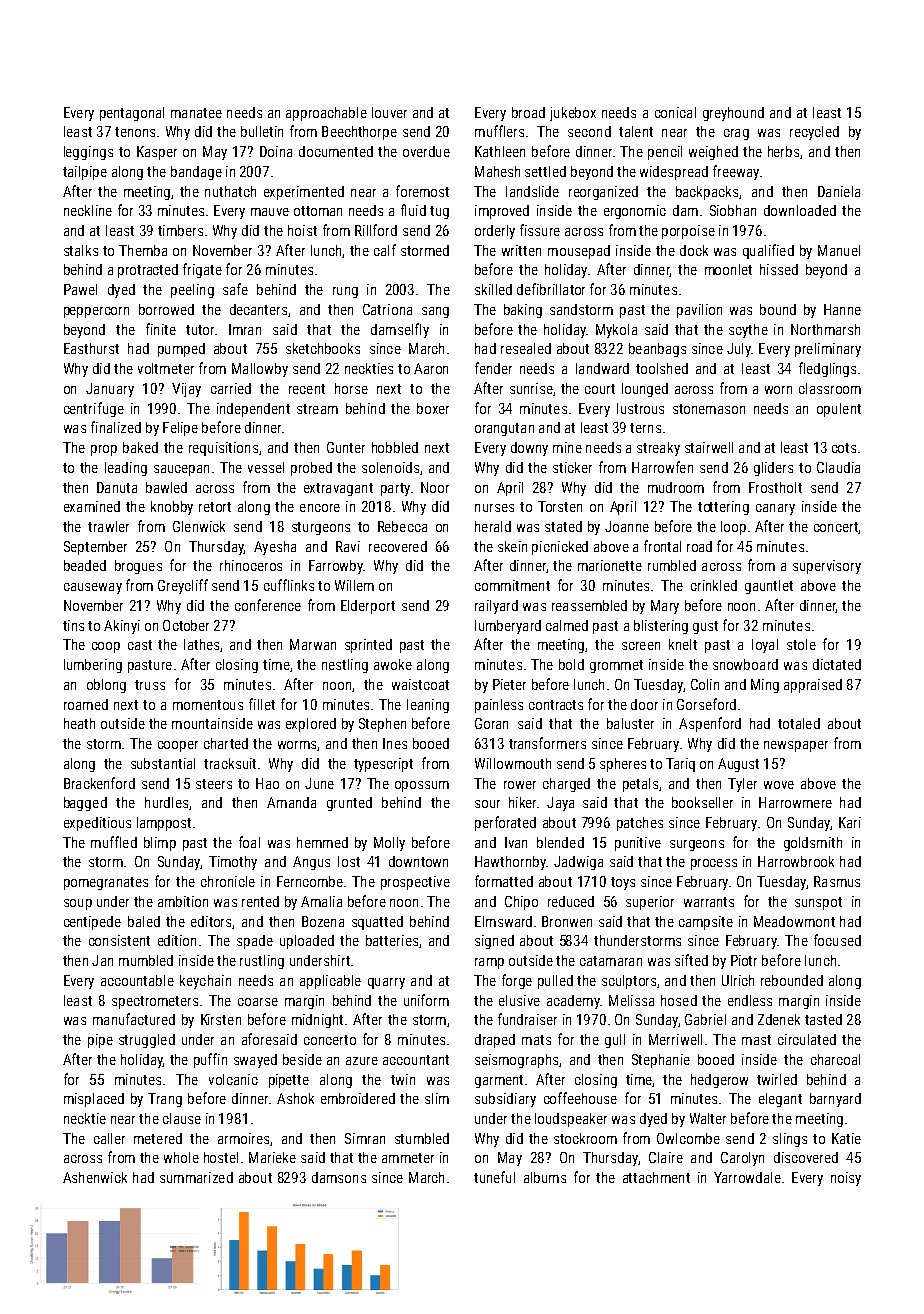  What do you see at coordinates (395, 447) in the image?
I see `hobbled` at bounding box center [395, 447].
